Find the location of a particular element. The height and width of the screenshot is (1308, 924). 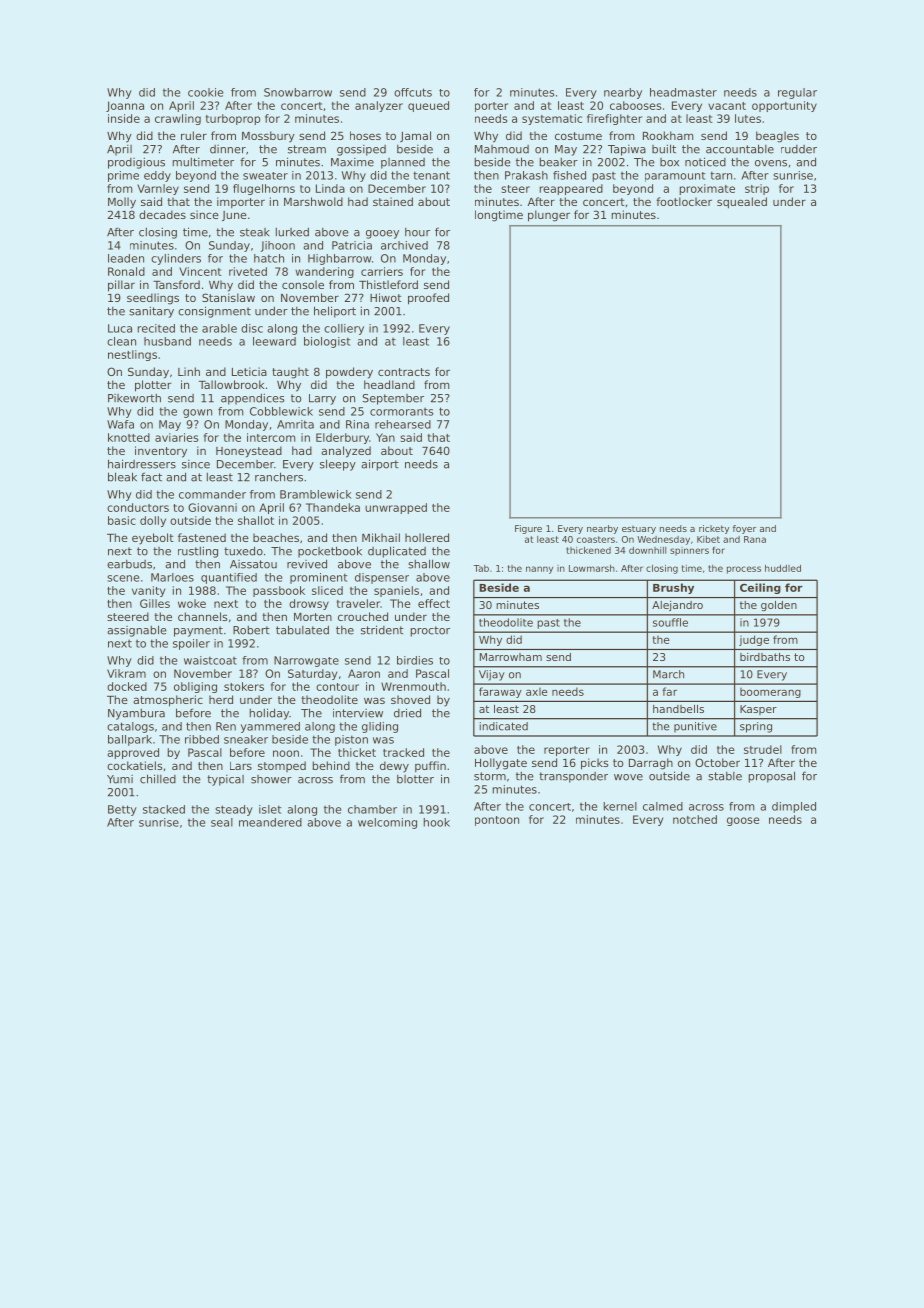

cookie is located at coordinates (205, 92).
